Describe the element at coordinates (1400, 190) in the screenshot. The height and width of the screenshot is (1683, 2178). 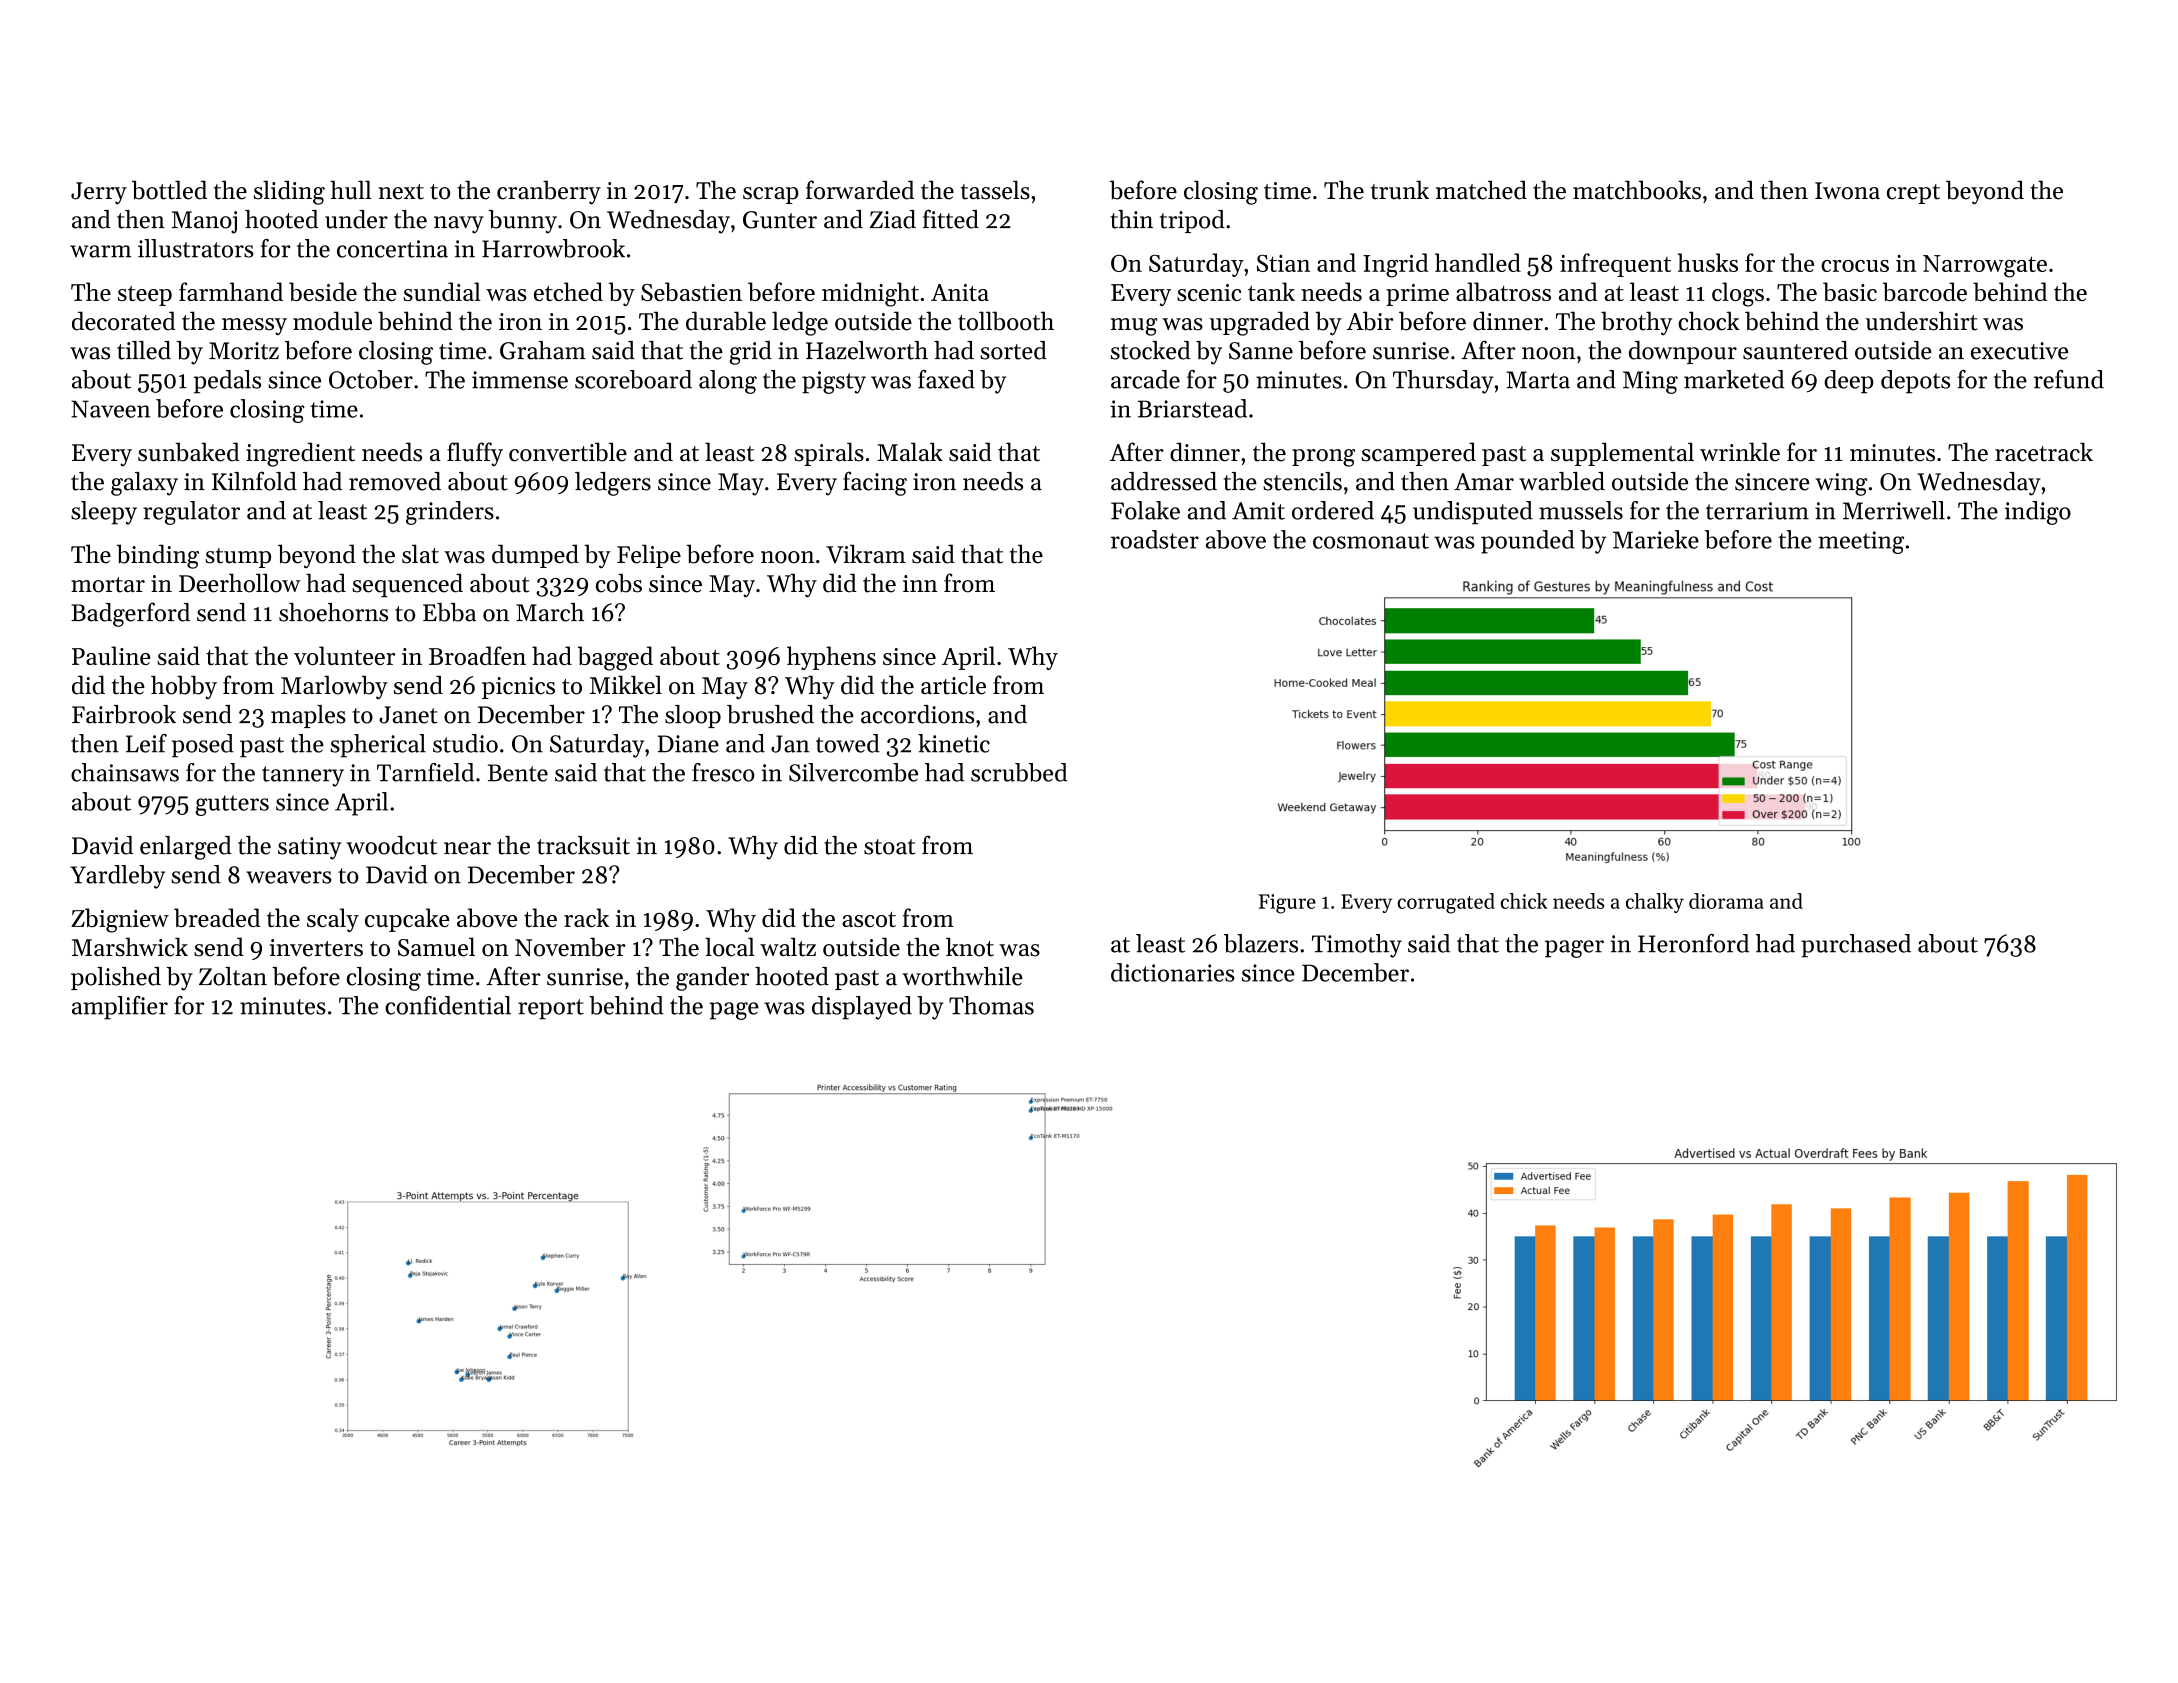
I see `trunk` at that location.
